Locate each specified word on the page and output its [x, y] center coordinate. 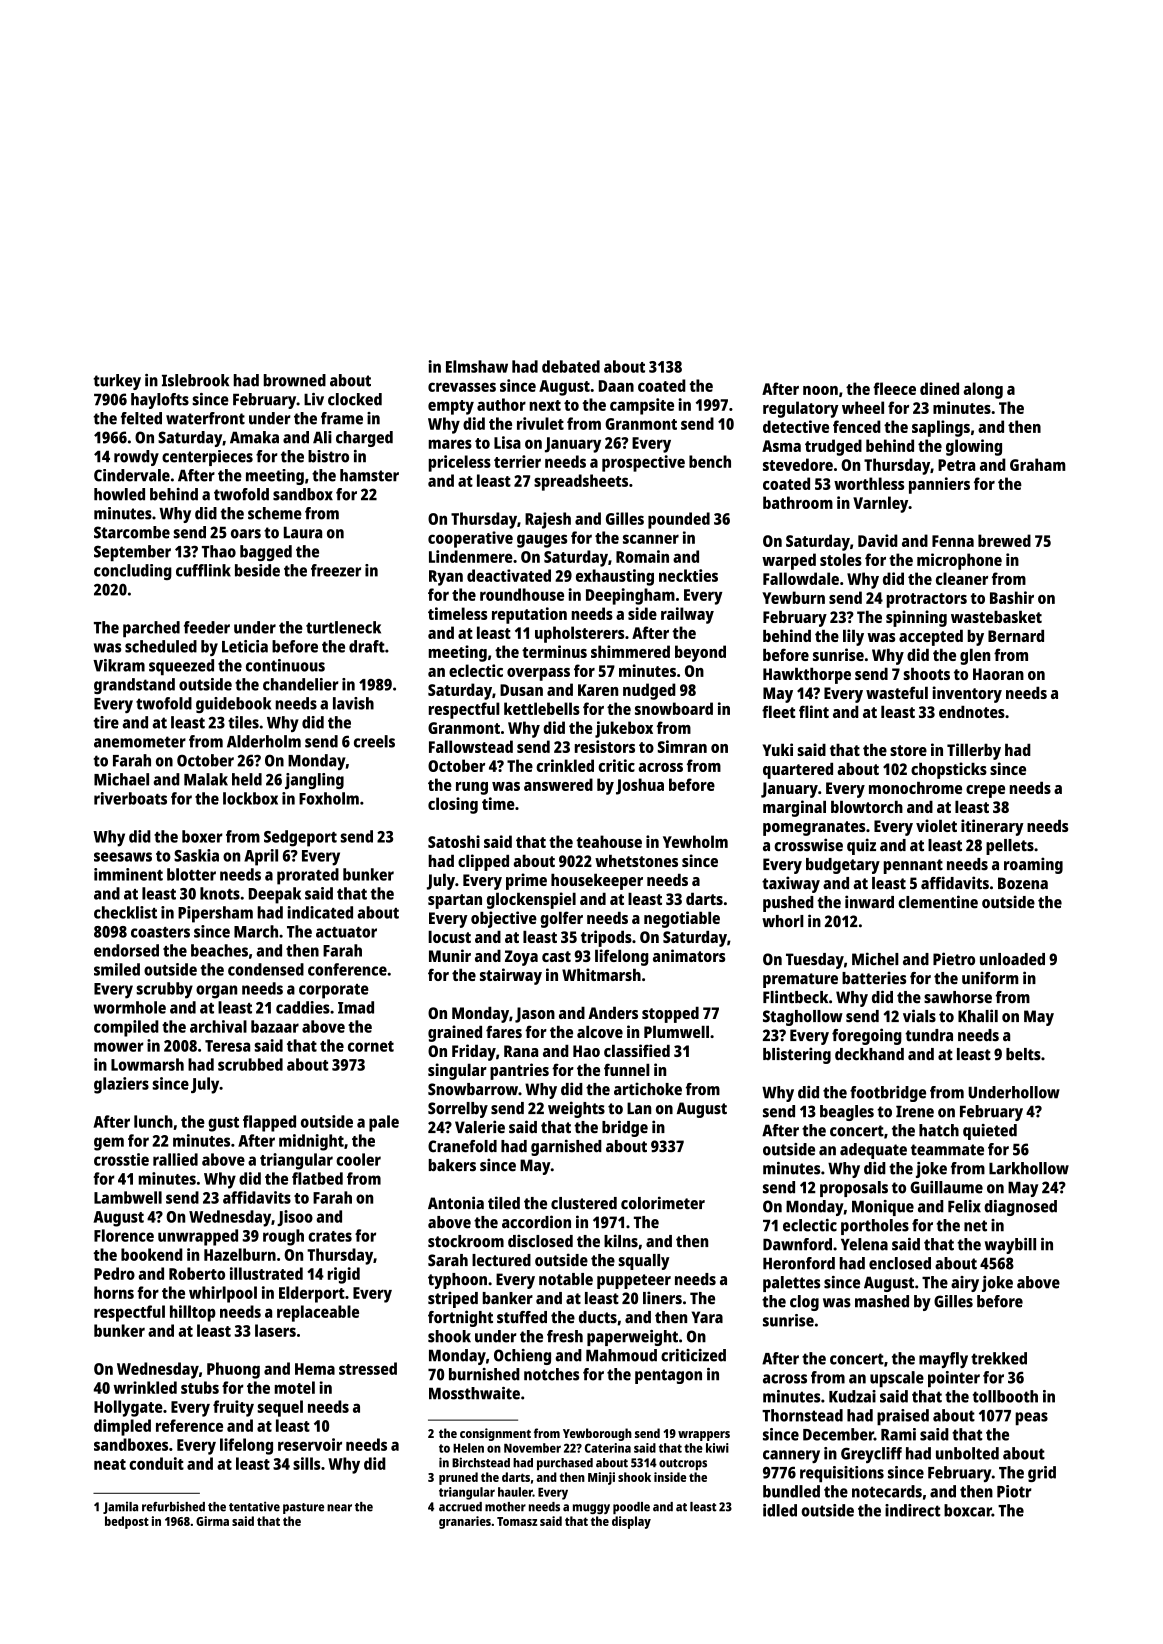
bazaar [275, 1026]
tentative [254, 1506]
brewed [1004, 540]
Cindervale [132, 475]
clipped [483, 862]
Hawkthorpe [807, 676]
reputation [529, 615]
